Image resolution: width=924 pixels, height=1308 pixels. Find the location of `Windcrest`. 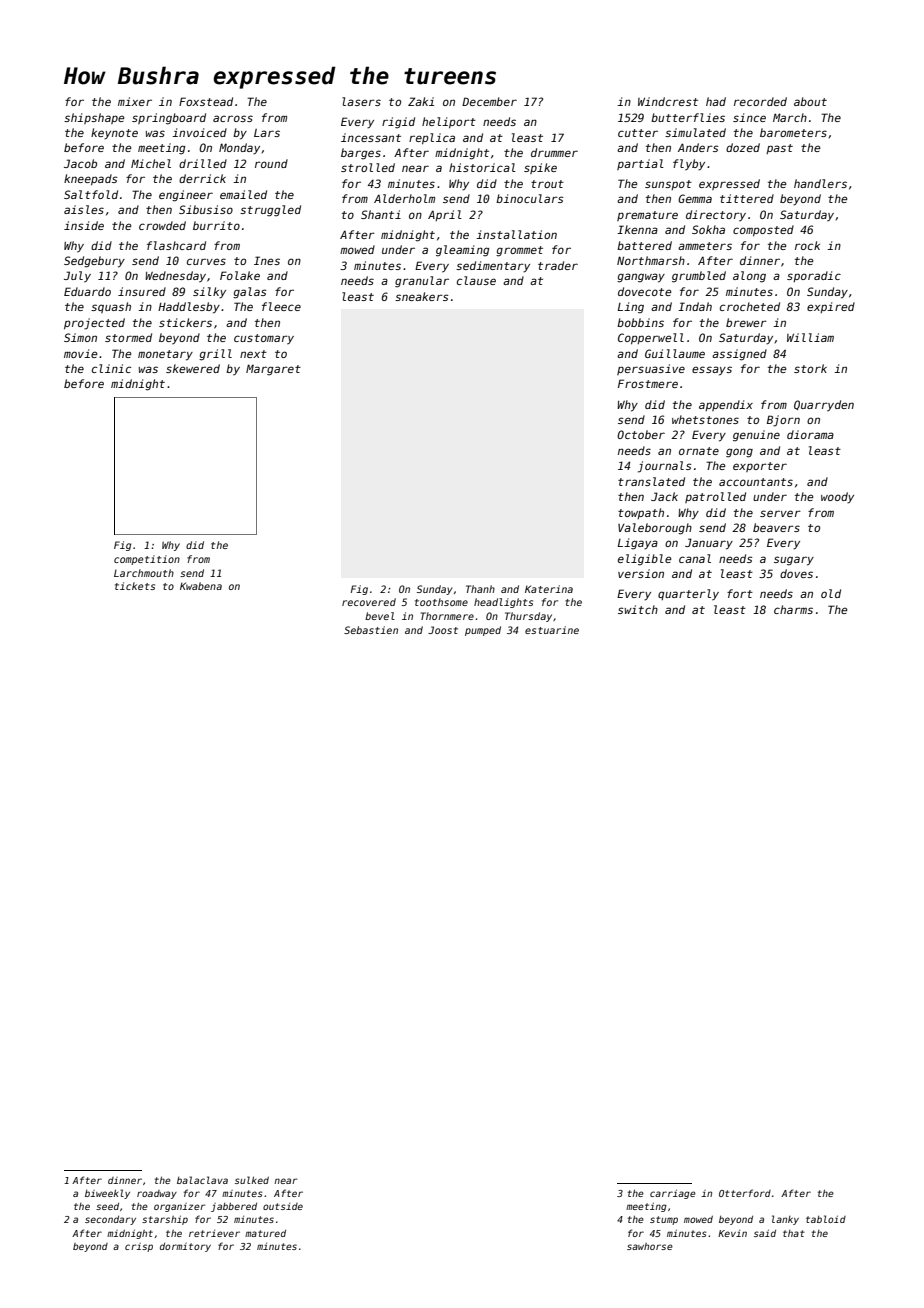

Windcrest is located at coordinates (668, 101).
